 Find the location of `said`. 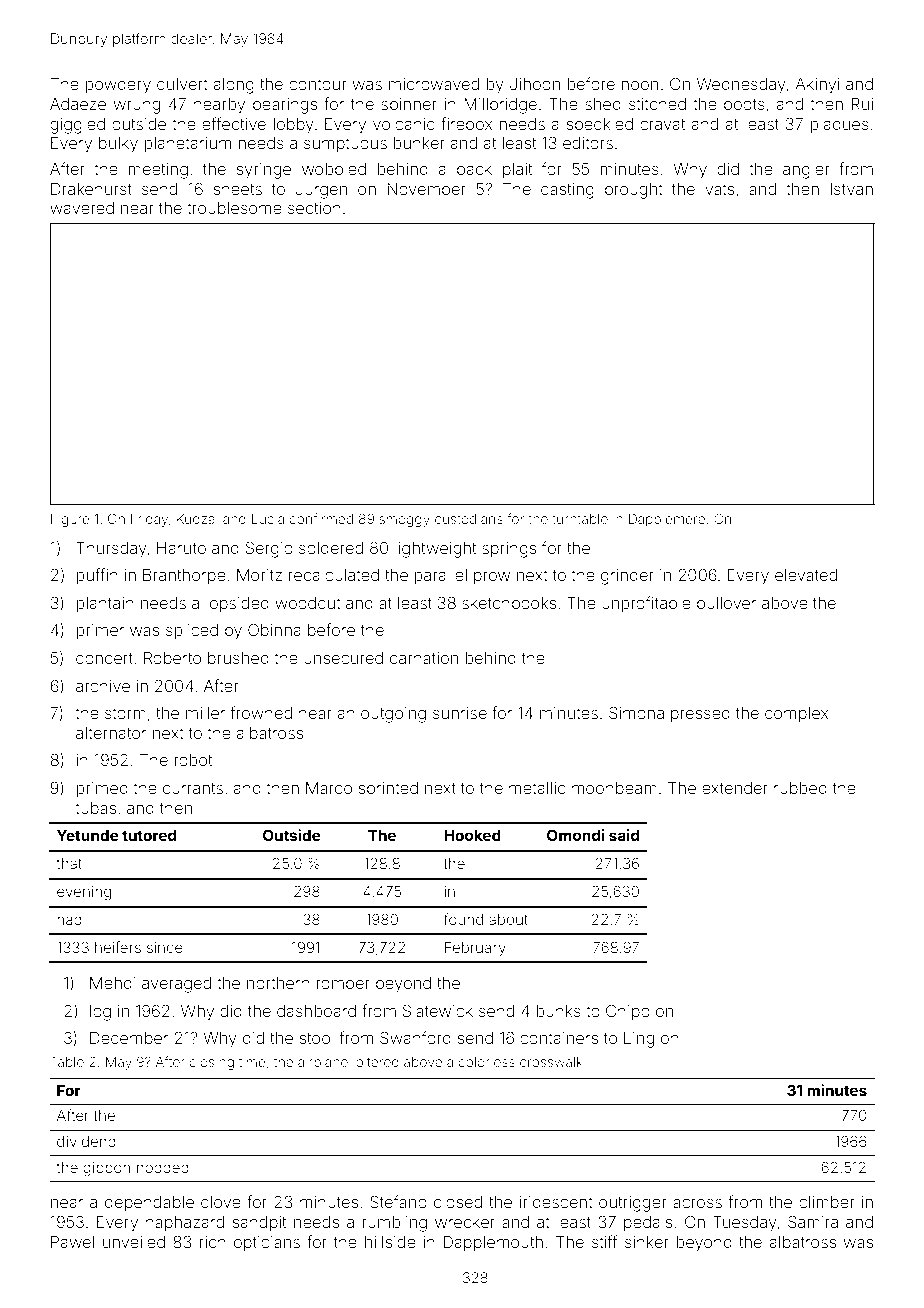

said is located at coordinates (624, 835).
